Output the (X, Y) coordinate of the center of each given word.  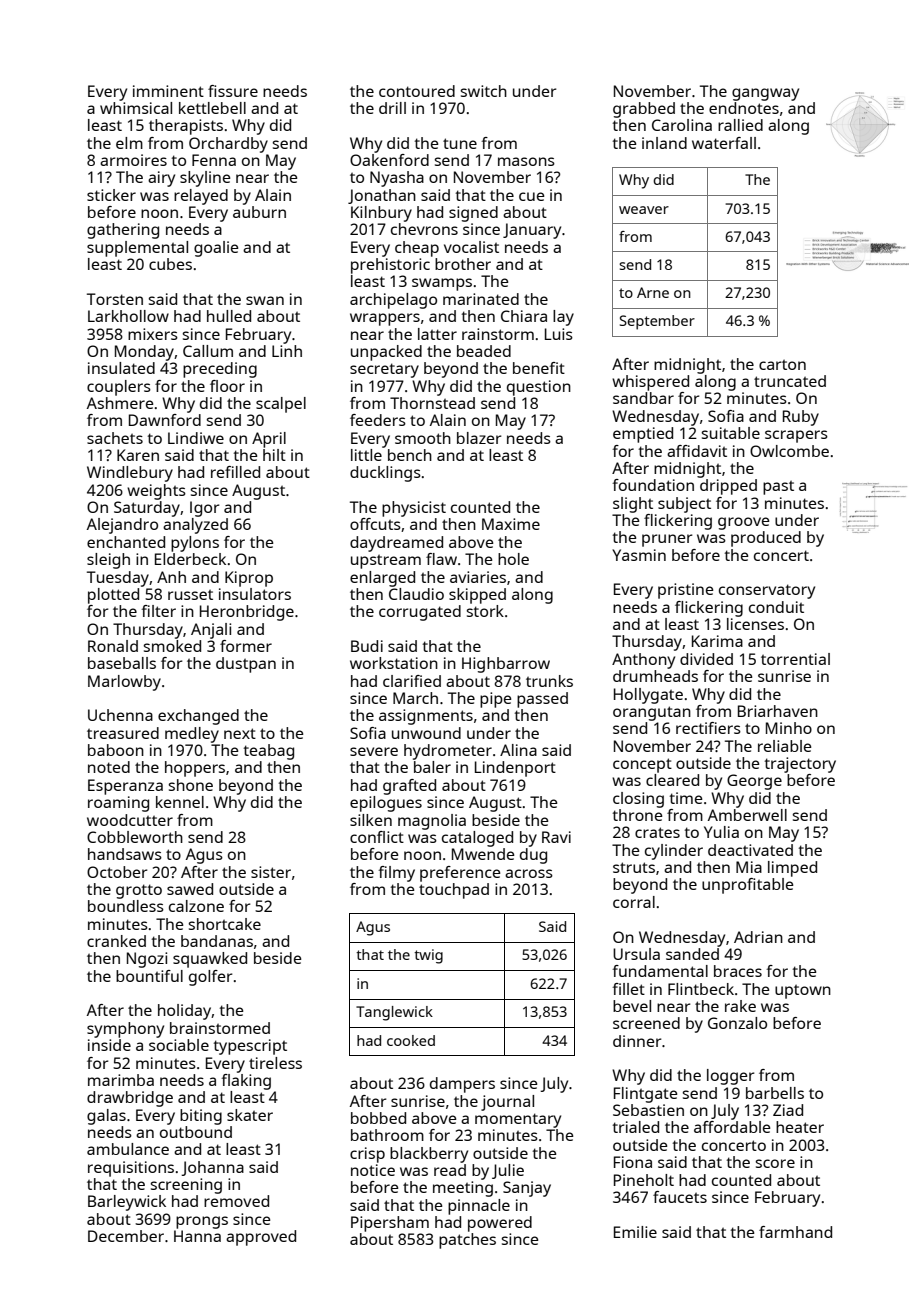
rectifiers (708, 728)
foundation (653, 485)
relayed (201, 197)
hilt (274, 455)
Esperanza (125, 787)
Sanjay (527, 1189)
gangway (765, 94)
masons (526, 161)
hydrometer (448, 752)
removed (236, 1201)
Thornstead (432, 403)
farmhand (795, 1232)
